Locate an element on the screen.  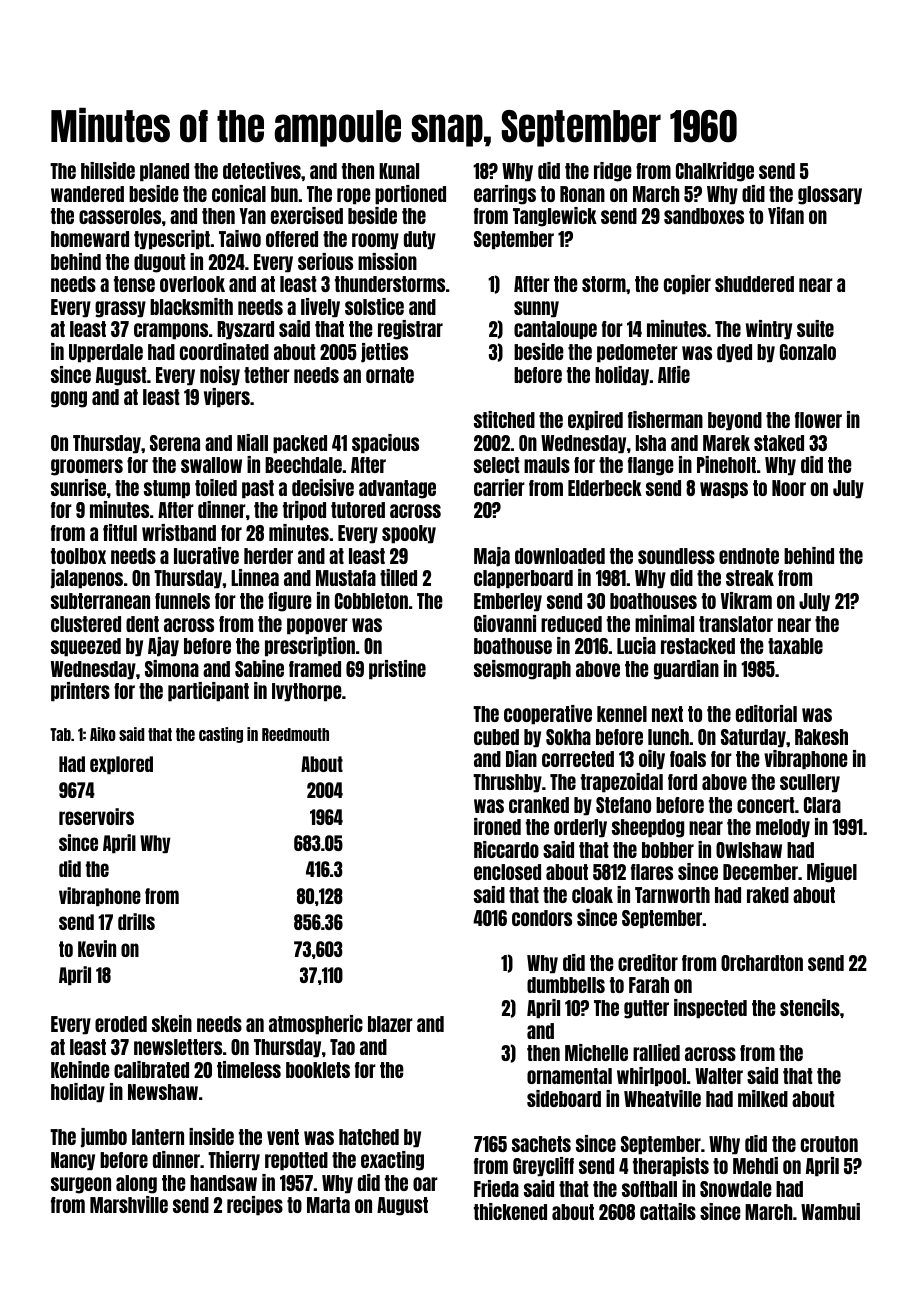
Frieda is located at coordinates (496, 1188).
